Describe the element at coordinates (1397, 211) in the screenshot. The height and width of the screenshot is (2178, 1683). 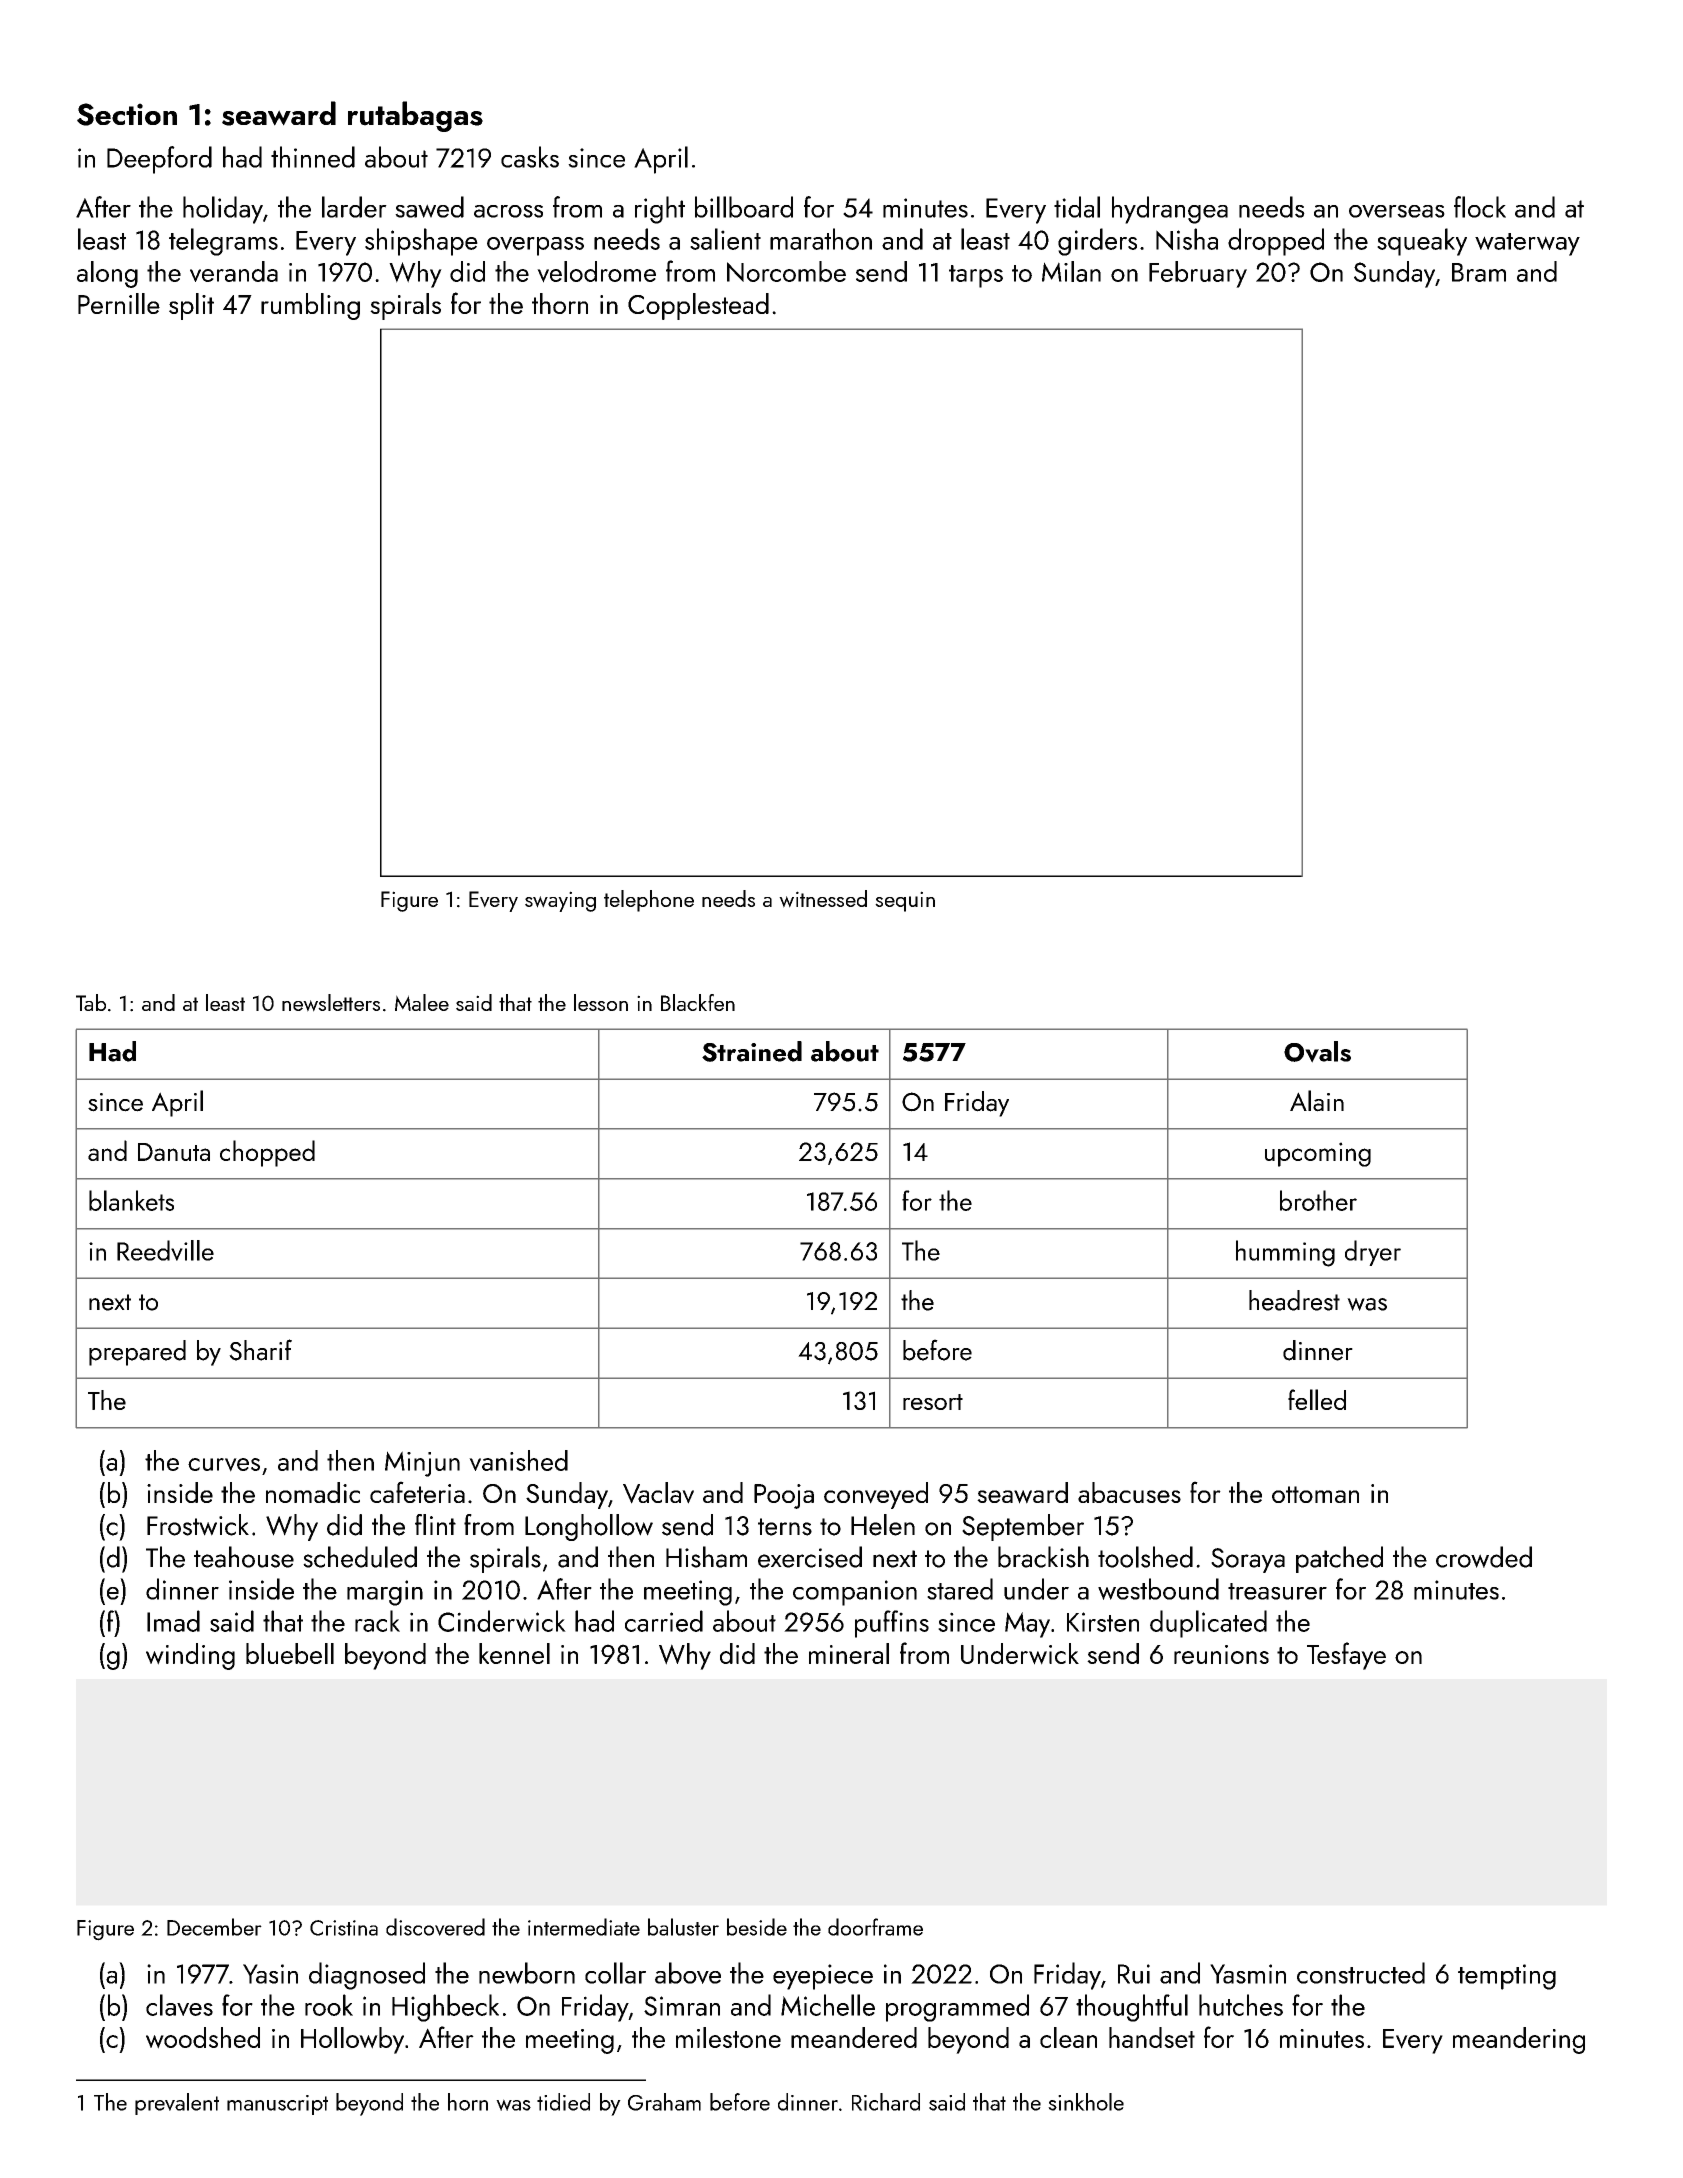
I see `overseas` at that location.
